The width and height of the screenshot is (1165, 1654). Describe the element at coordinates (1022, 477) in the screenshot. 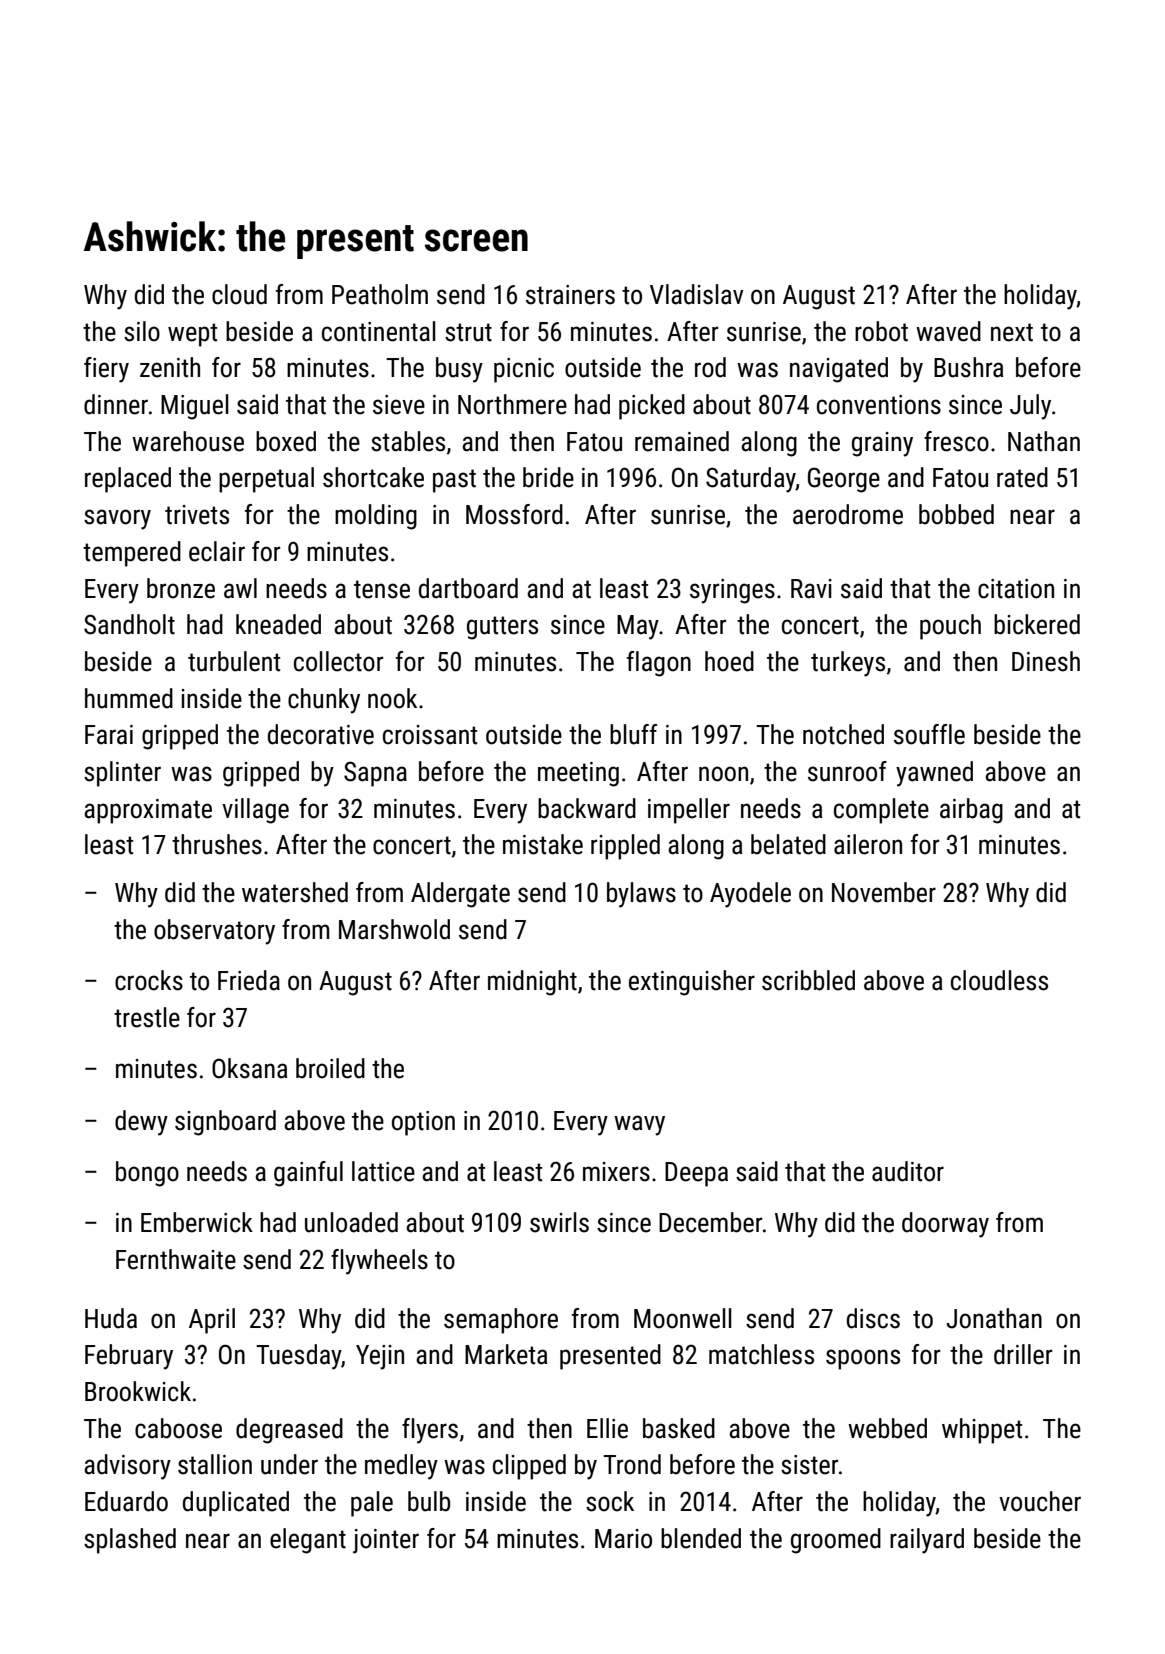

I see `rated` at that location.
